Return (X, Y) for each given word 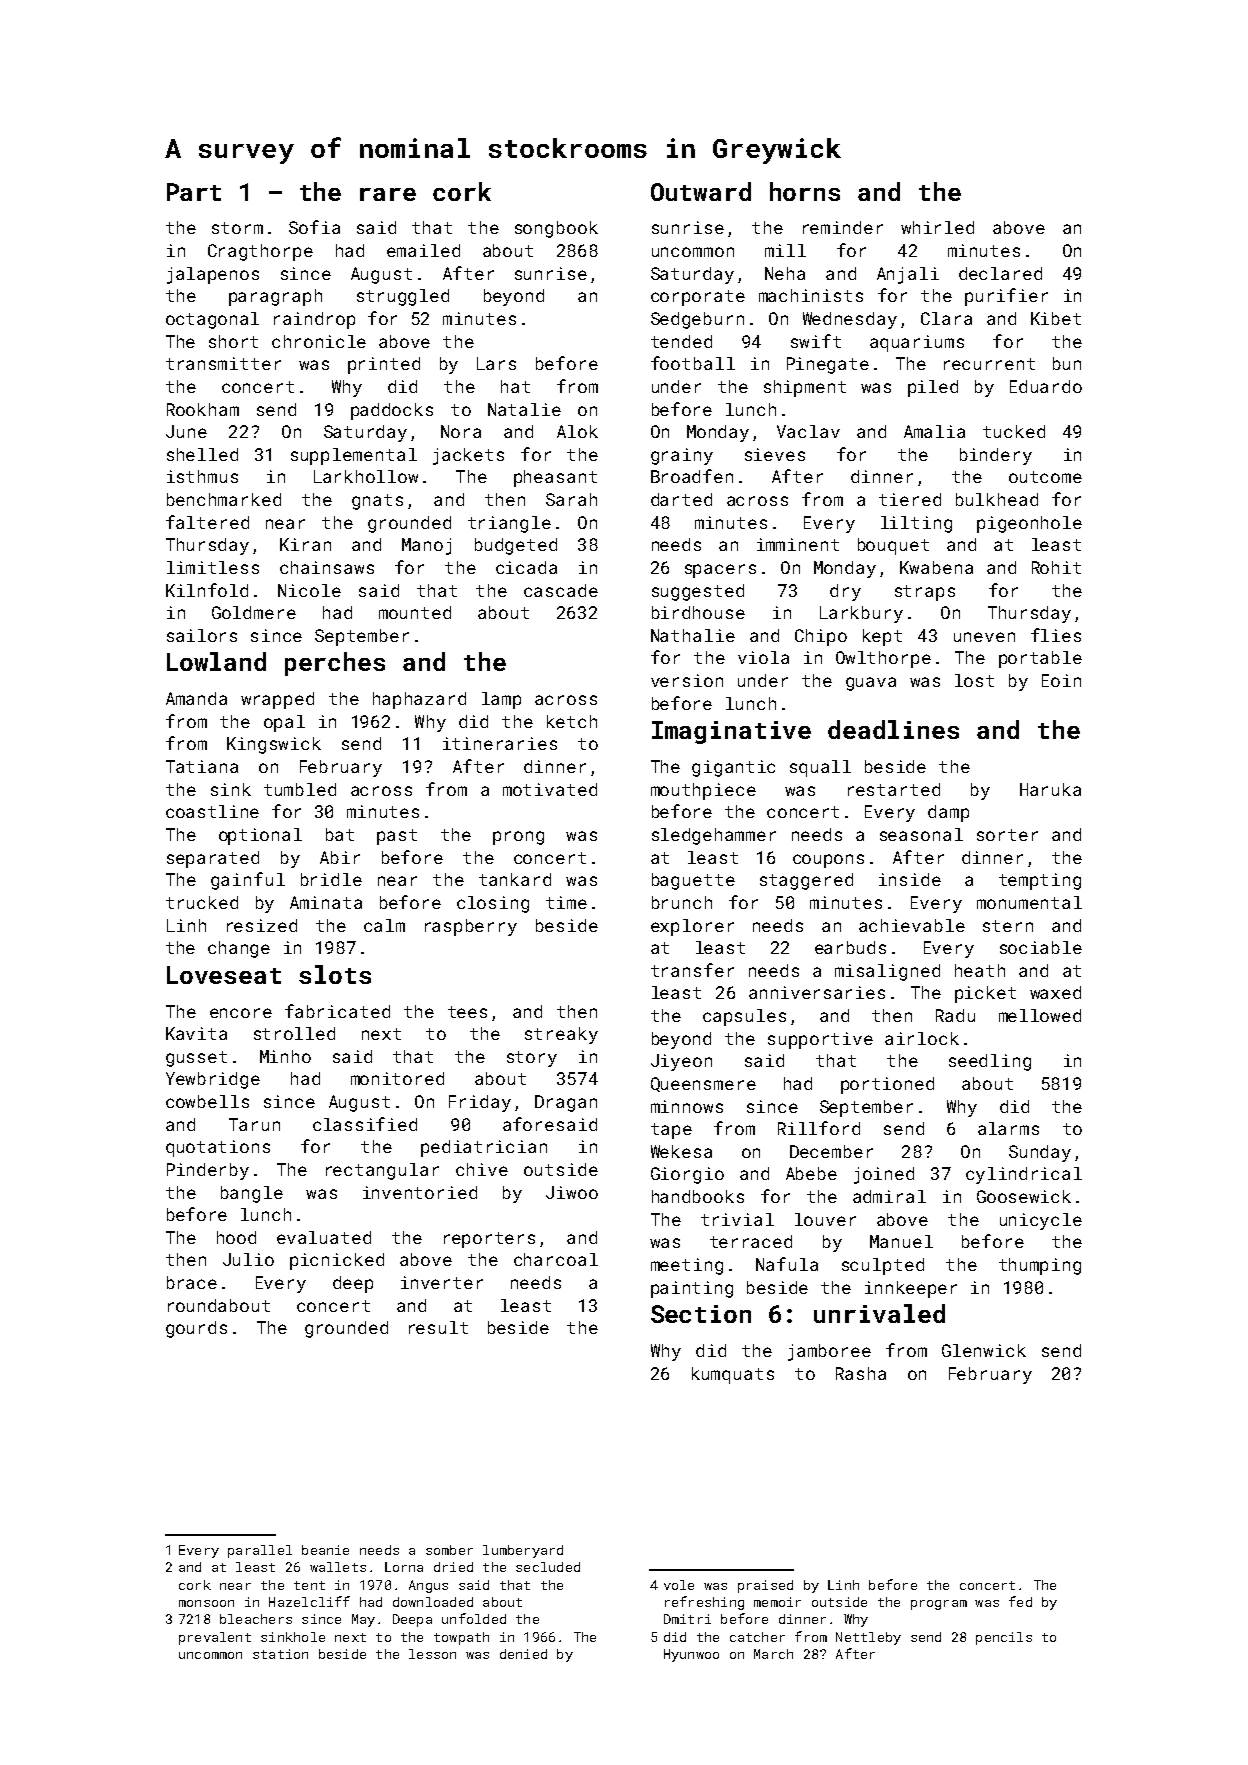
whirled (937, 227)
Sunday (1040, 1153)
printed (384, 365)
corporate (698, 298)
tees (467, 1012)
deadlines (893, 729)
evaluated (324, 1237)
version (687, 680)
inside (910, 879)
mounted (415, 612)
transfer (692, 970)
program (939, 1605)
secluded (548, 1567)
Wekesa (681, 1151)
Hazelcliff (309, 1601)
